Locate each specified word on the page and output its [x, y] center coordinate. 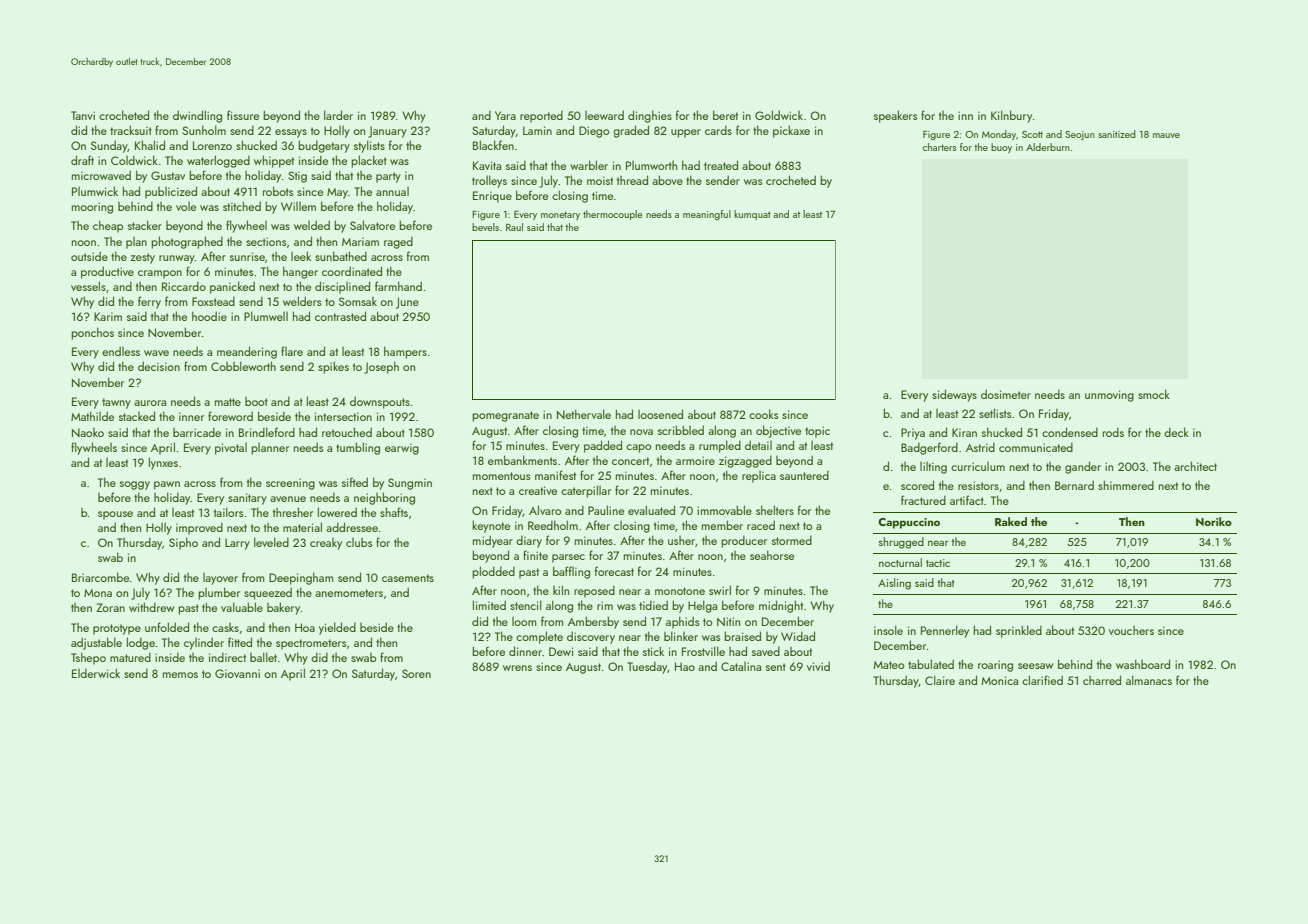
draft [82, 160]
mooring [92, 208]
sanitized [1116, 134]
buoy [1001, 148]
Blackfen [493, 145]
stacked [137, 416]
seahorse [772, 555]
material [302, 527]
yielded [337, 628]
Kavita [487, 165]
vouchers [1131, 630]
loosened [660, 414]
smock [1154, 394]
